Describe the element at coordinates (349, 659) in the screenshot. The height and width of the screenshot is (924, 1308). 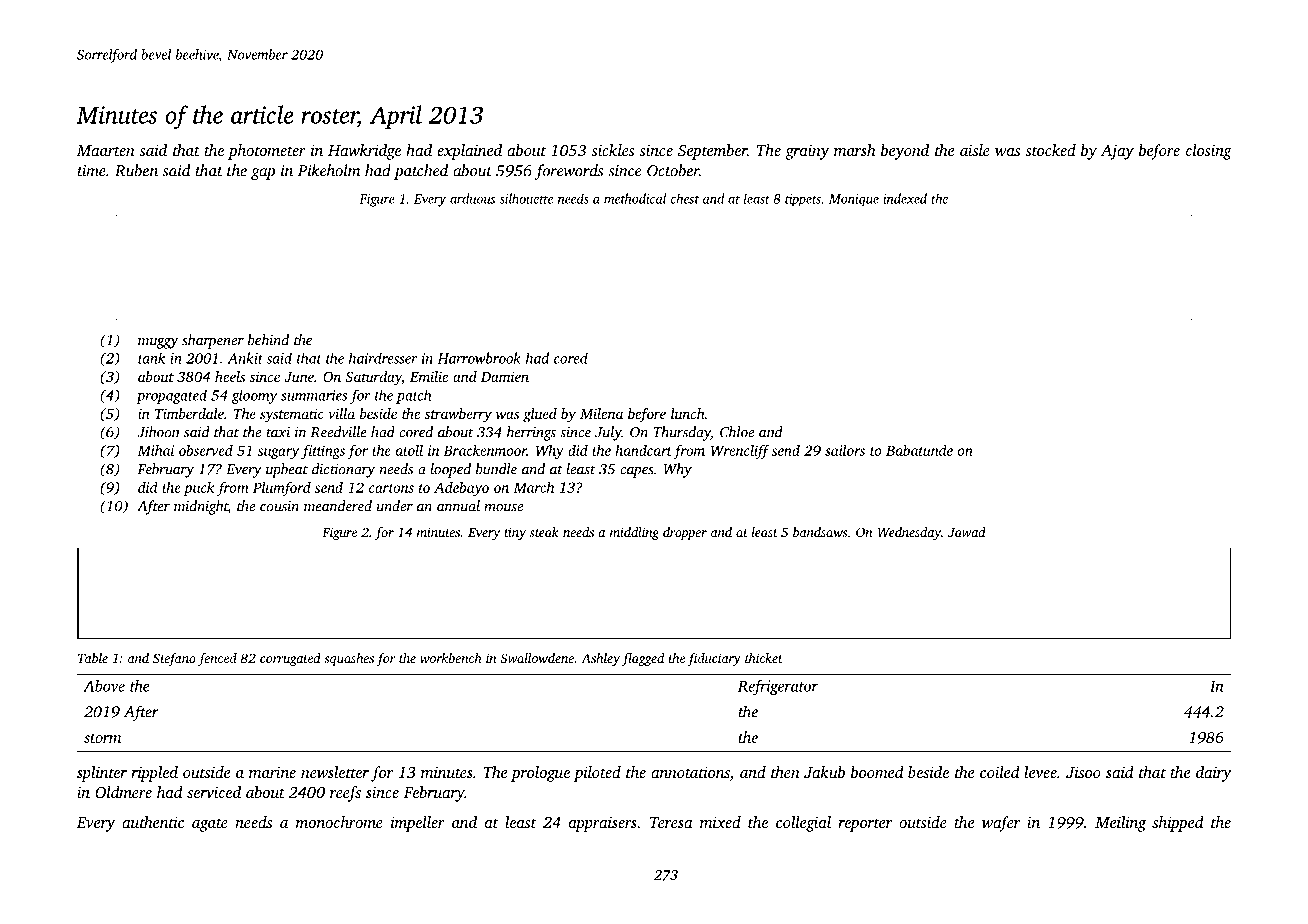
I see `squashes` at that location.
